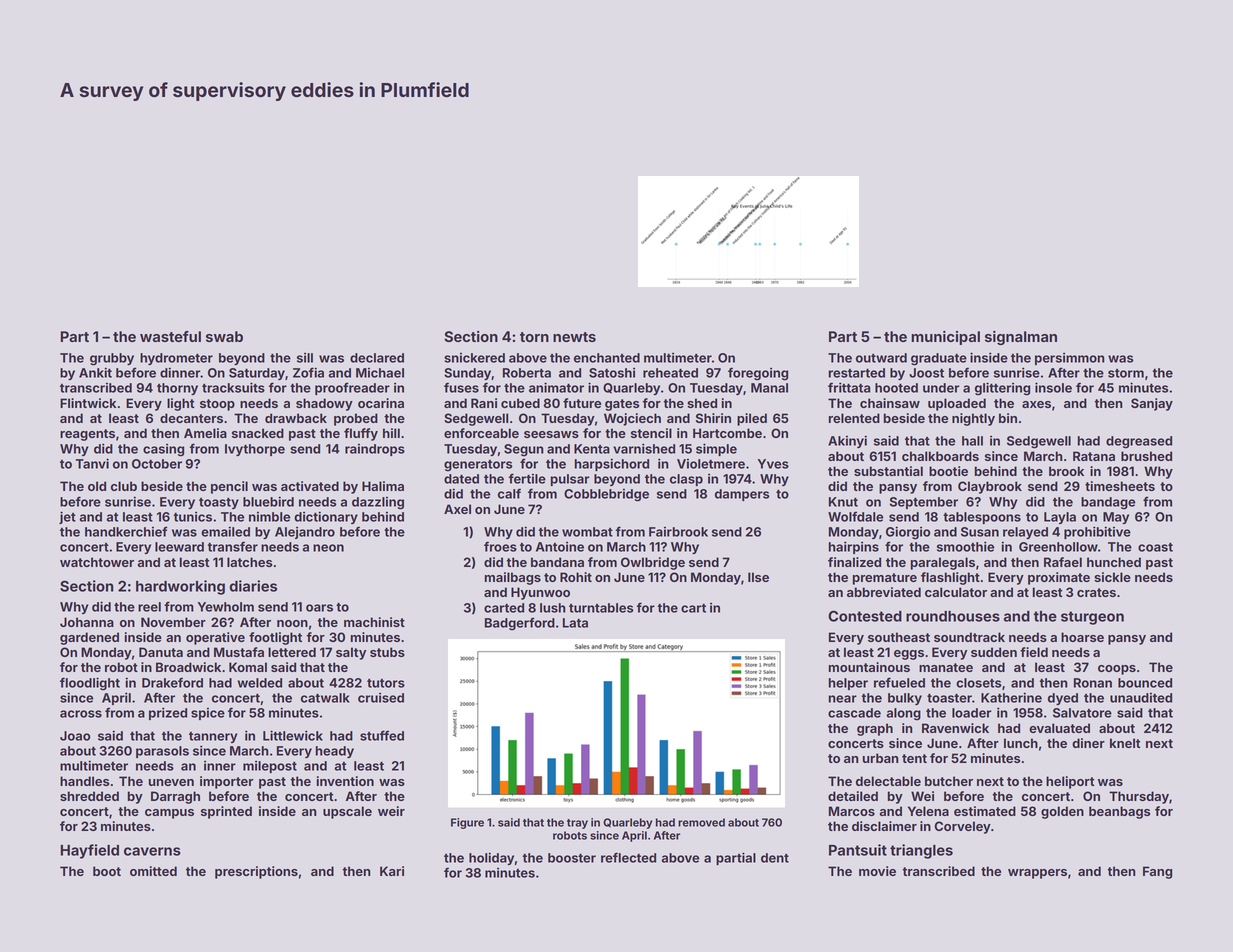  Describe the element at coordinates (391, 811) in the page. I see `weir` at that location.
